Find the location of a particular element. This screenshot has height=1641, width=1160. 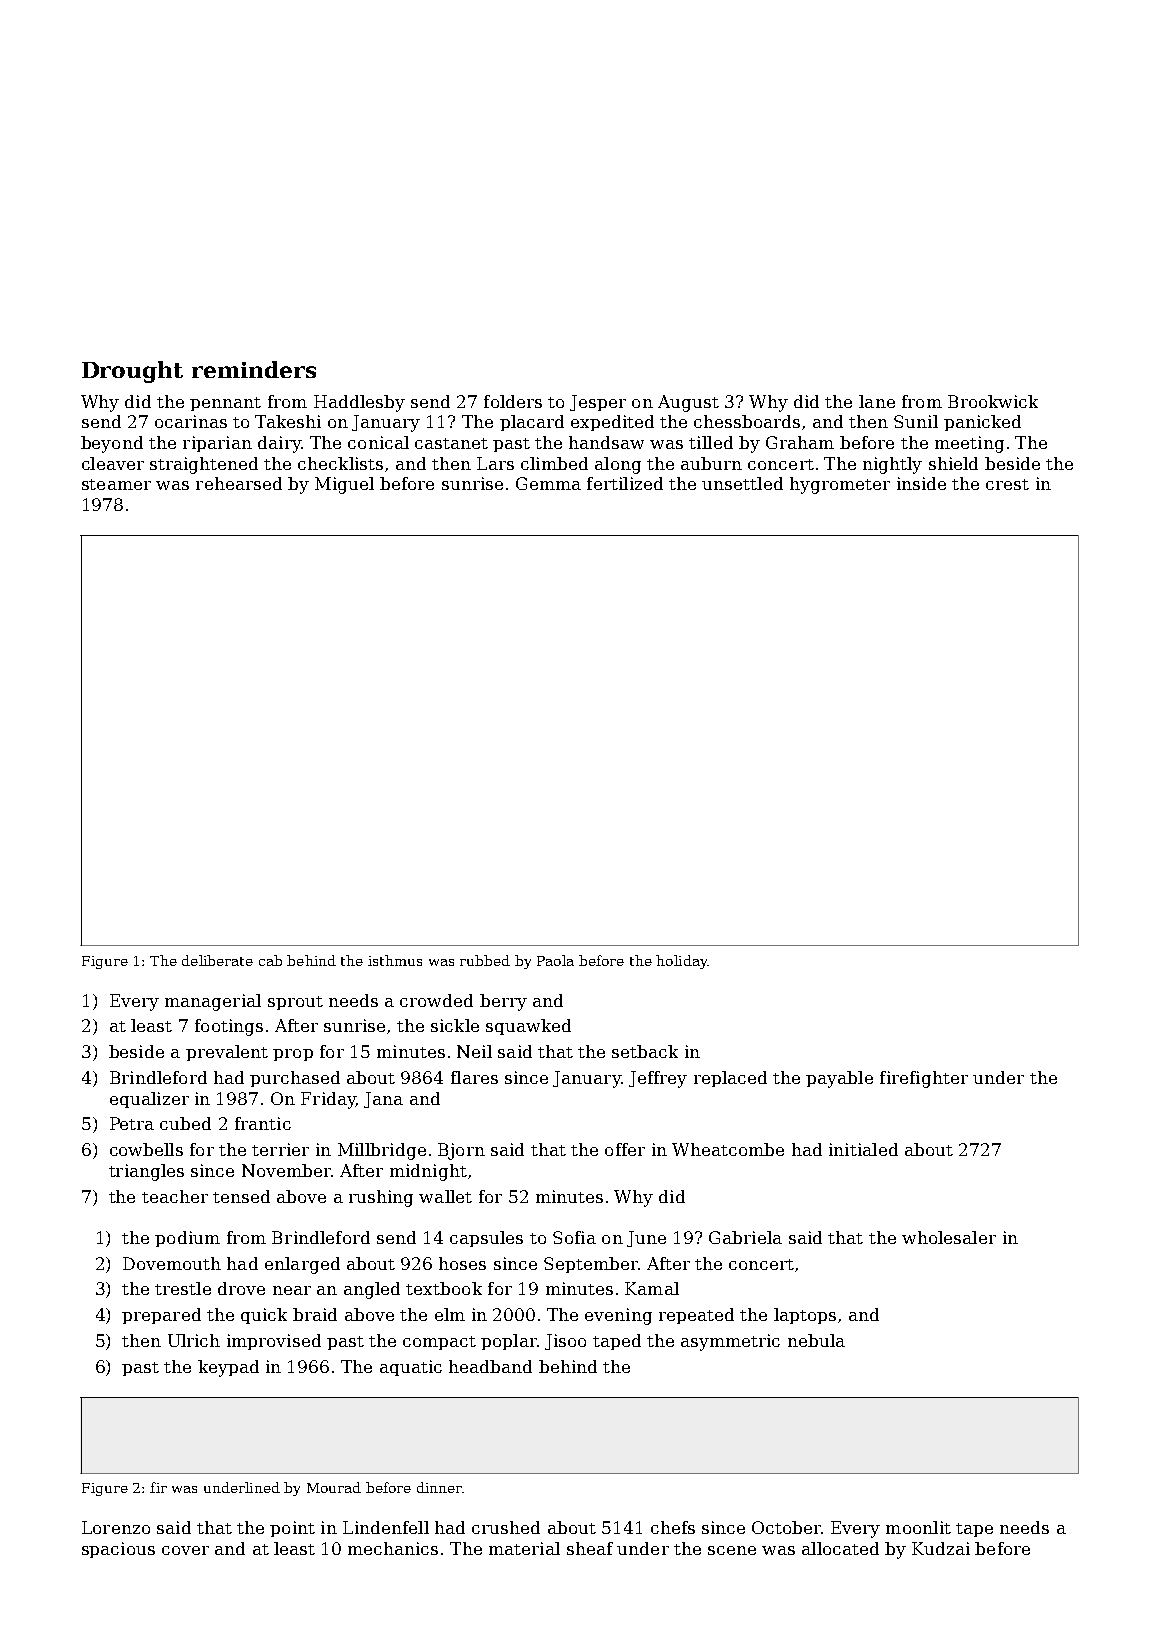

Drought is located at coordinates (132, 372).
